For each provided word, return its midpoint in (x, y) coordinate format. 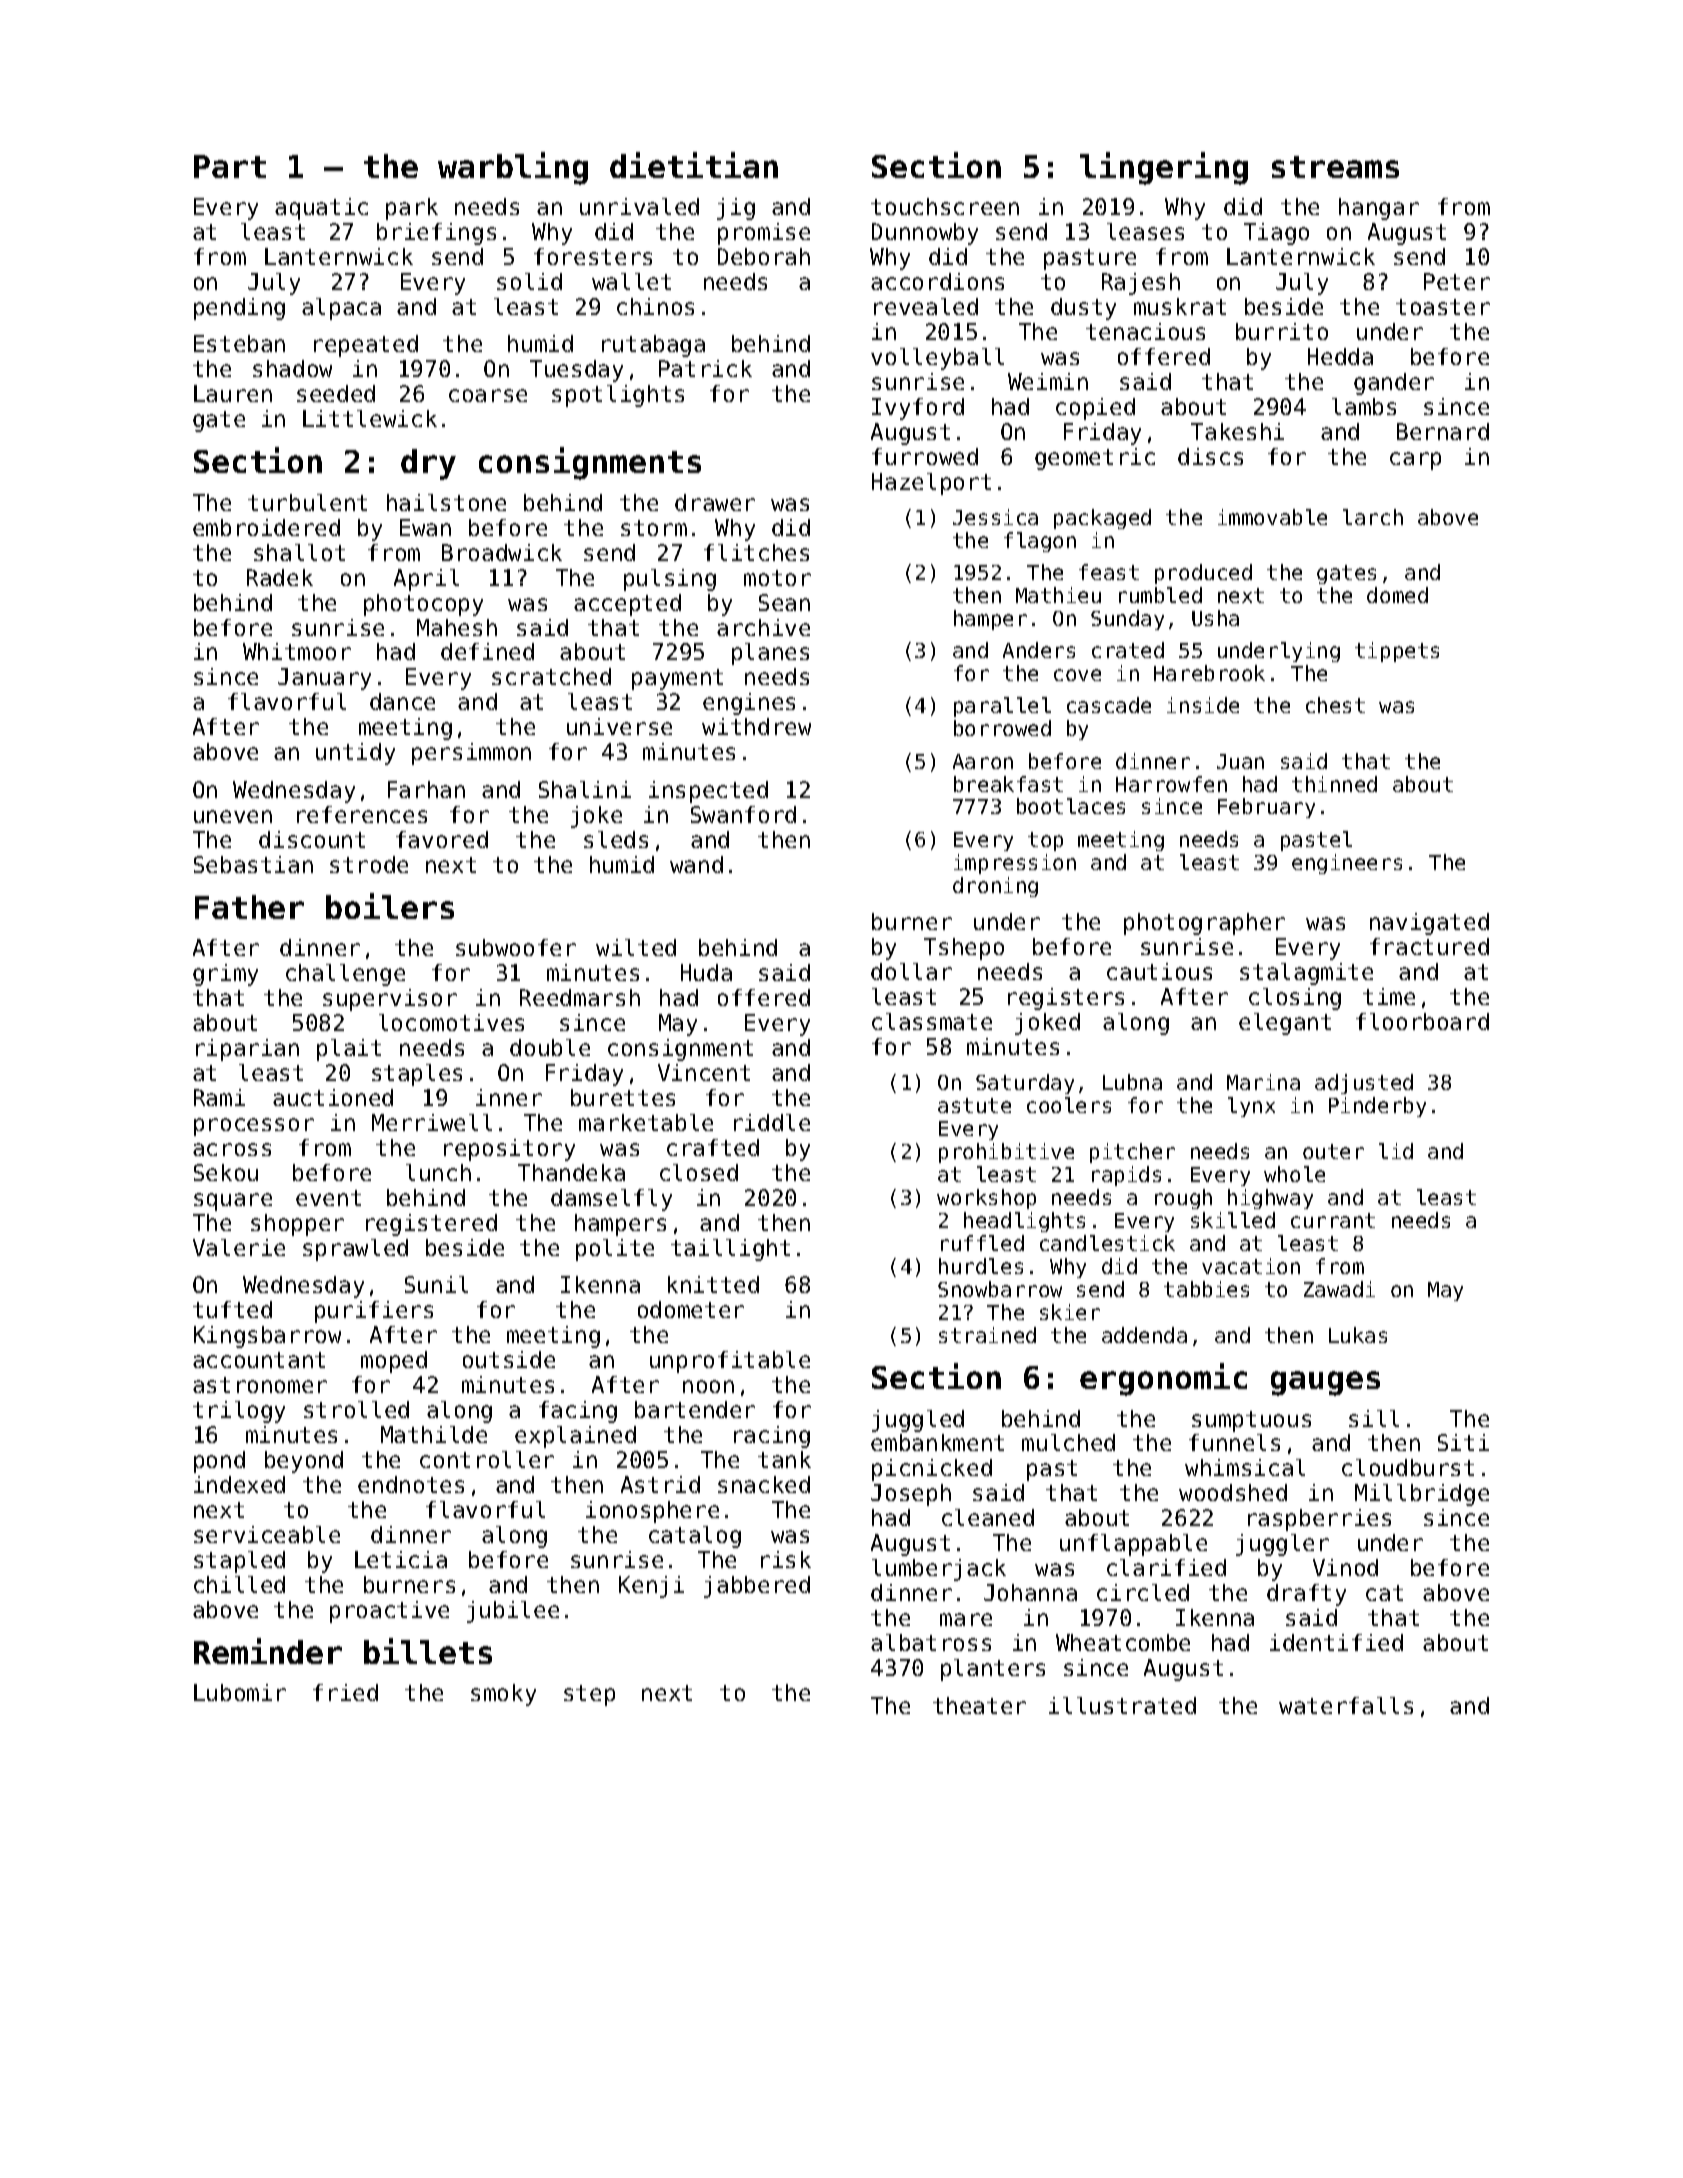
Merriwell (432, 1122)
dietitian (694, 165)
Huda (706, 972)
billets (428, 1651)
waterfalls (1346, 1705)
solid (529, 281)
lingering (1164, 168)
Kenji (651, 1587)
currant (1333, 1220)
